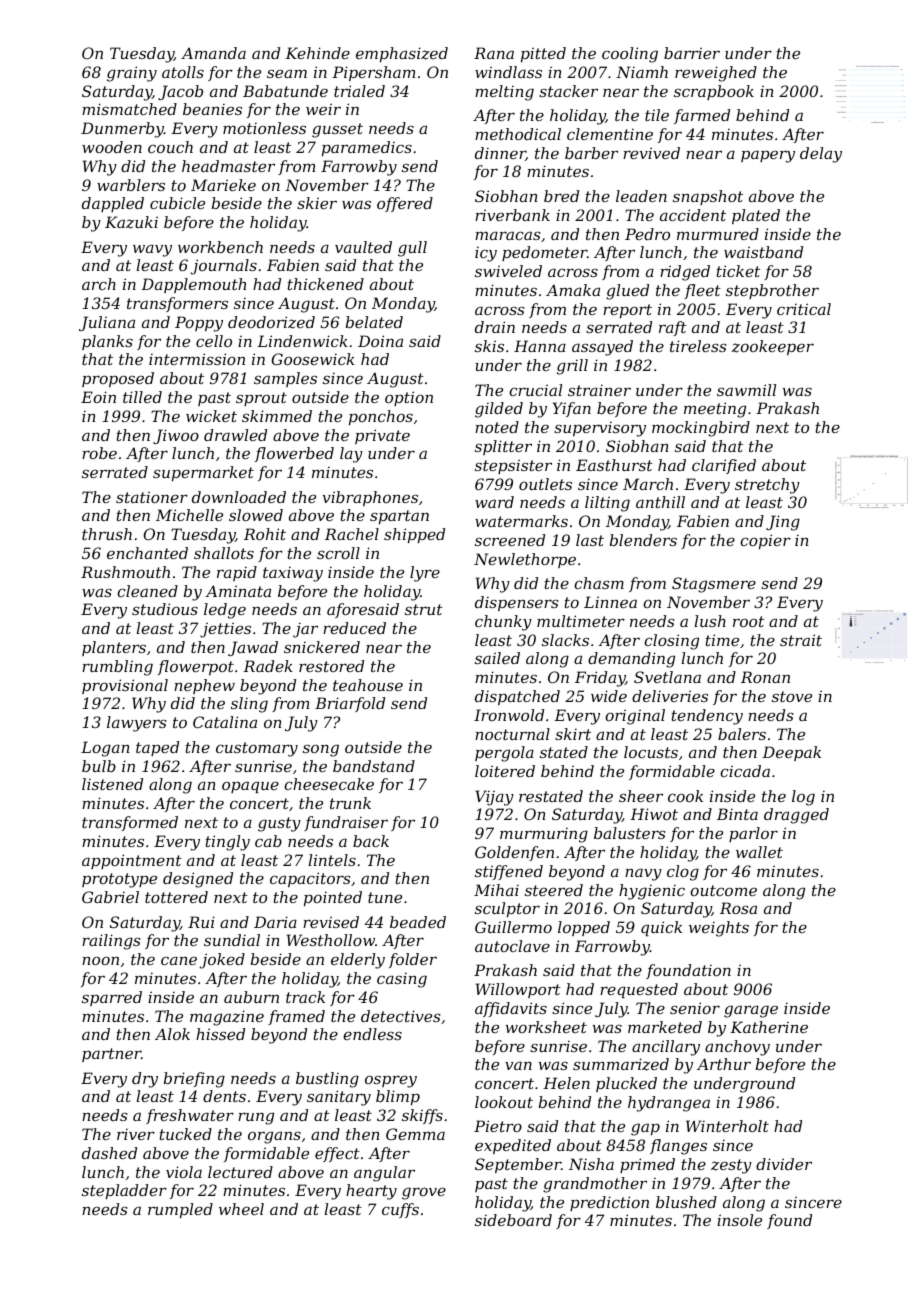 The height and width of the screenshot is (1308, 924). Describe the element at coordinates (317, 53) in the screenshot. I see `Kehinde` at that location.
